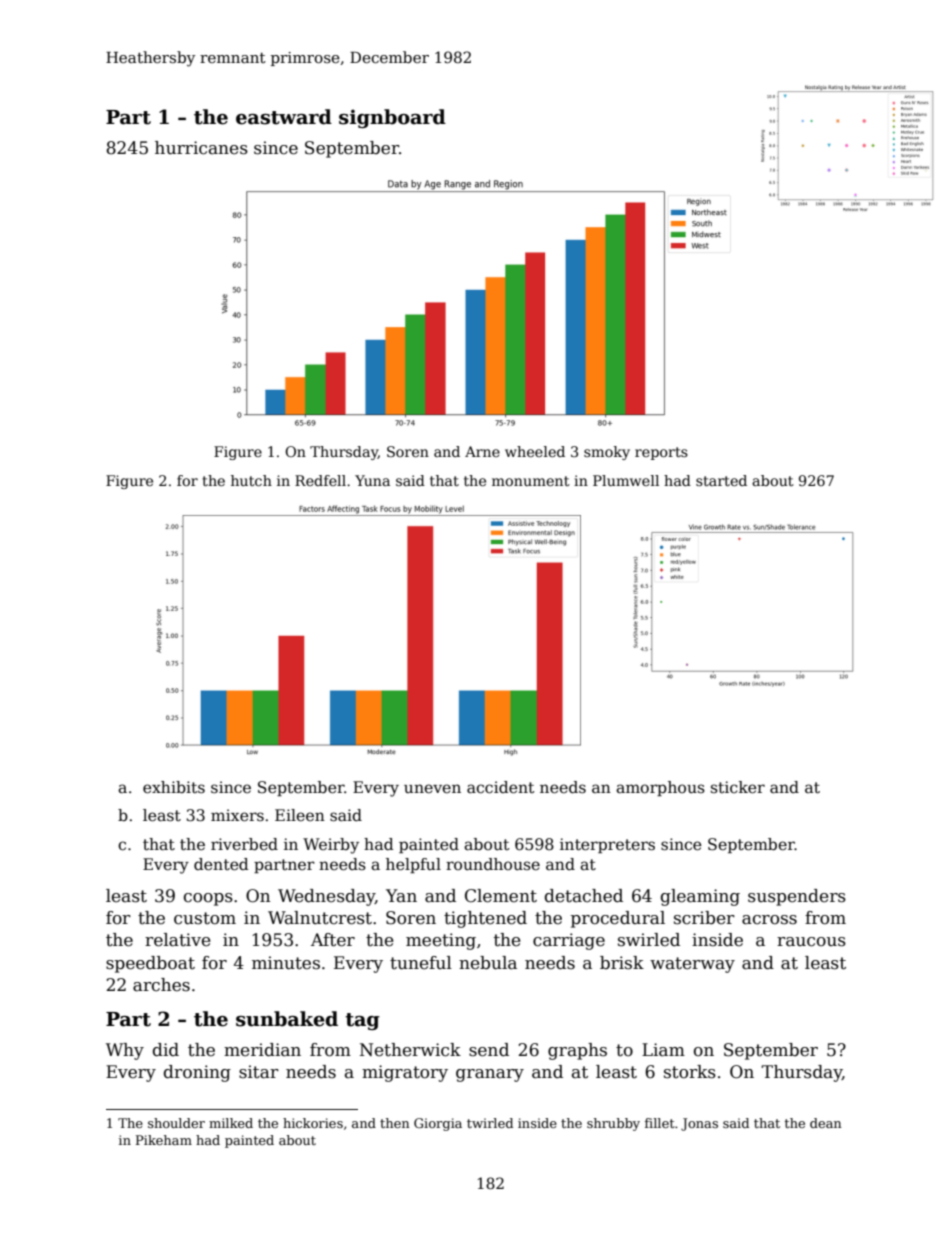 This image has width=952, height=1233. Describe the element at coordinates (721, 480) in the image. I see `started` at that location.
